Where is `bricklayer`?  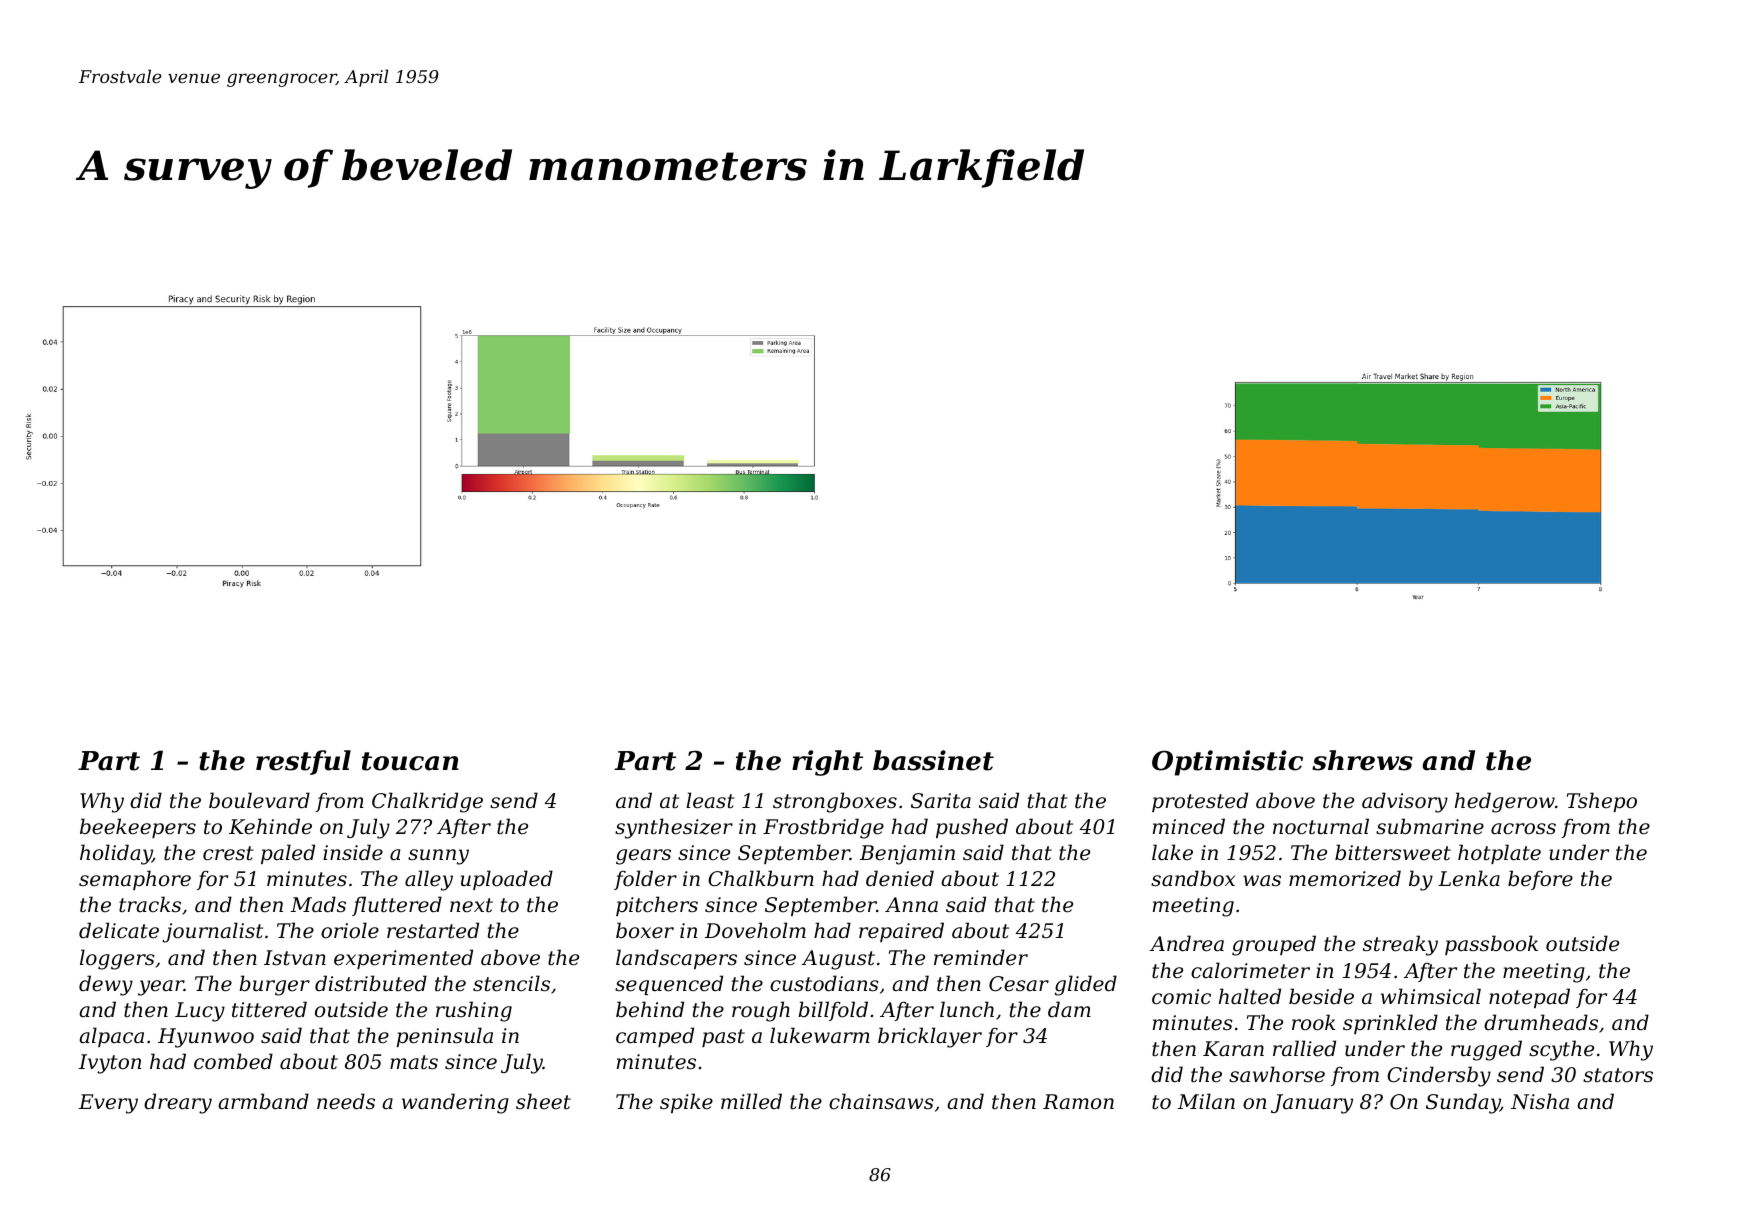
bricklayer is located at coordinates (930, 1037).
